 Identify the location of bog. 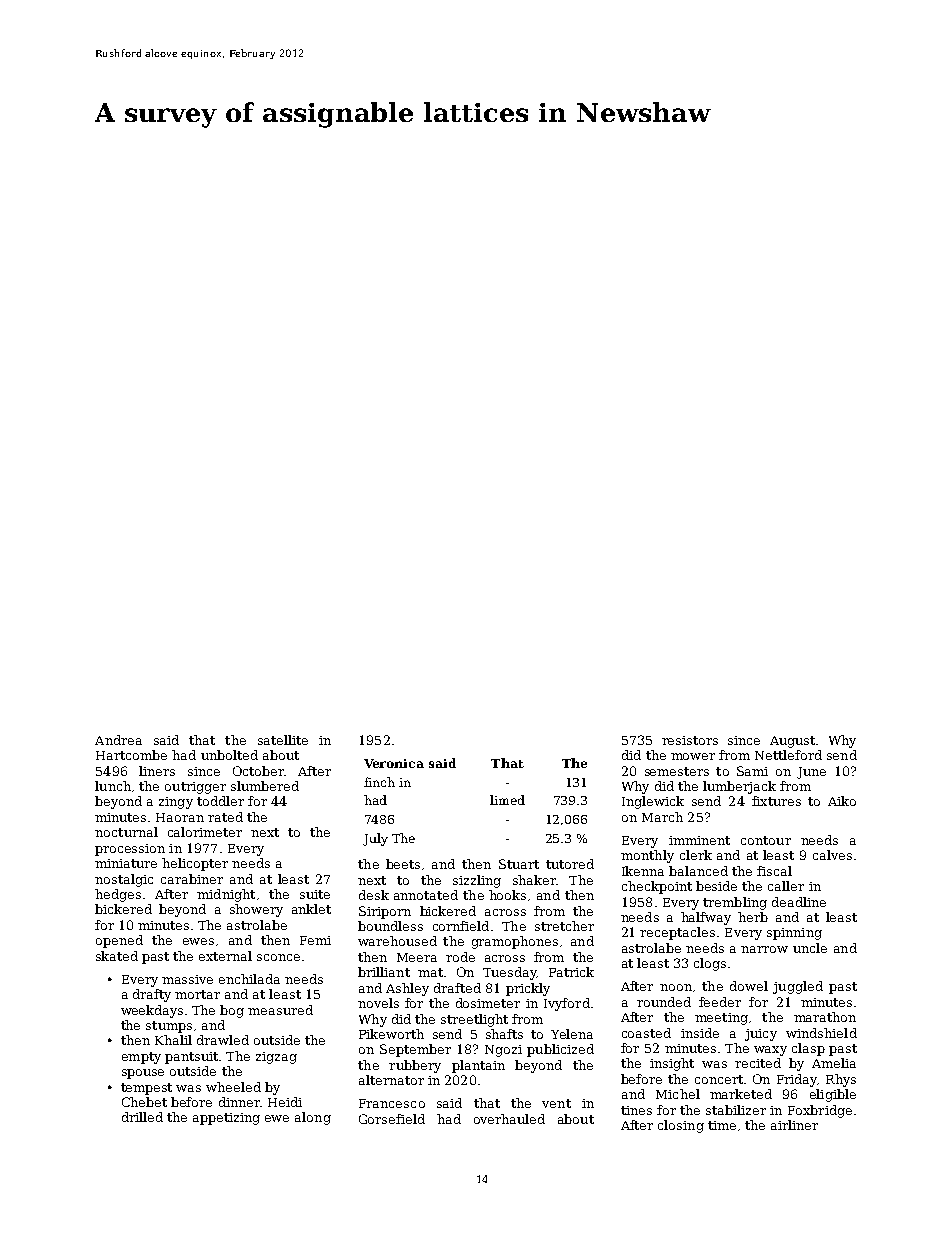
(232, 1011).
